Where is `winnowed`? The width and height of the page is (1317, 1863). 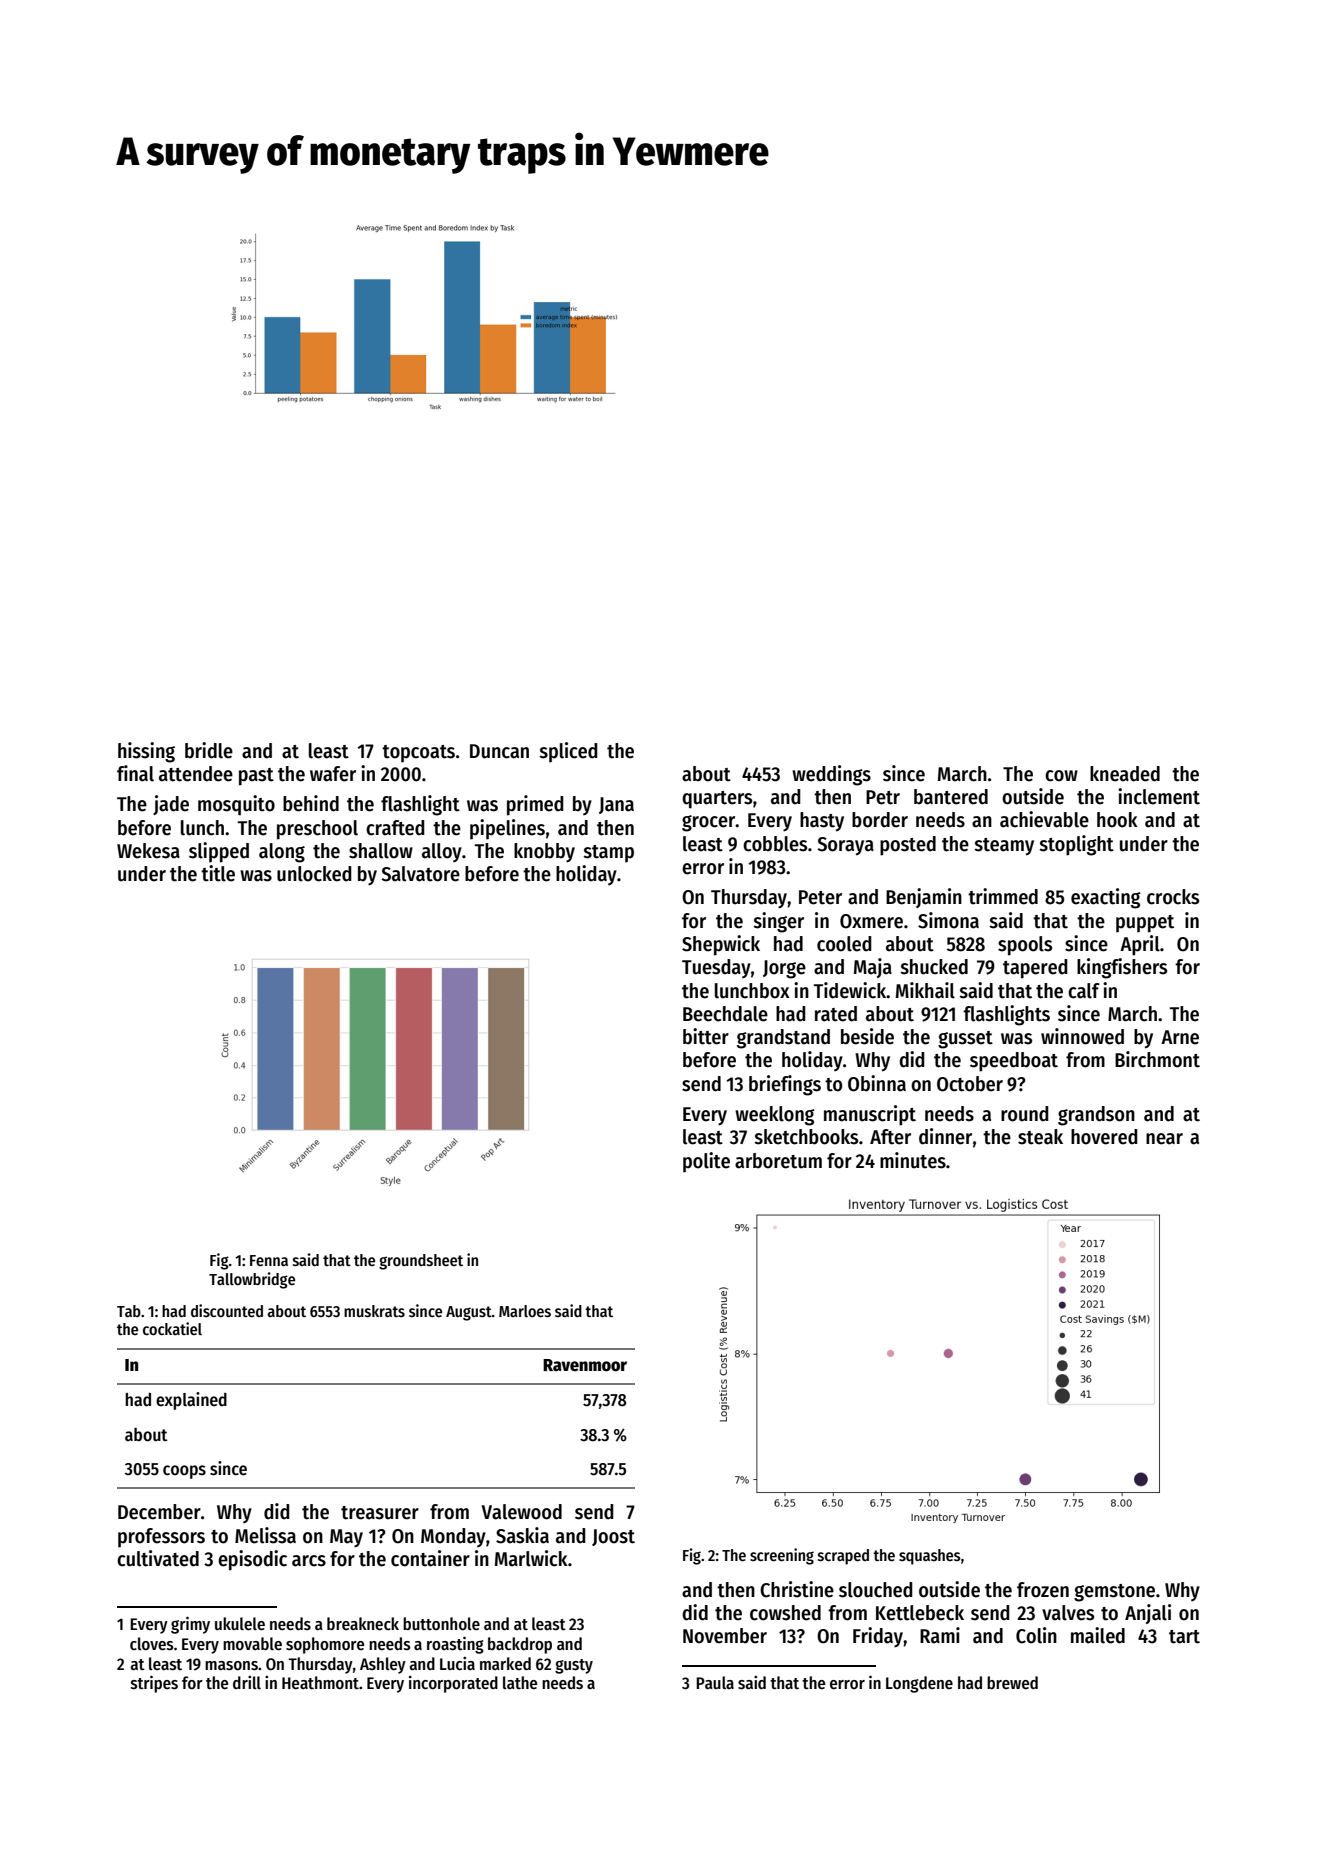 winnowed is located at coordinates (1082, 1036).
